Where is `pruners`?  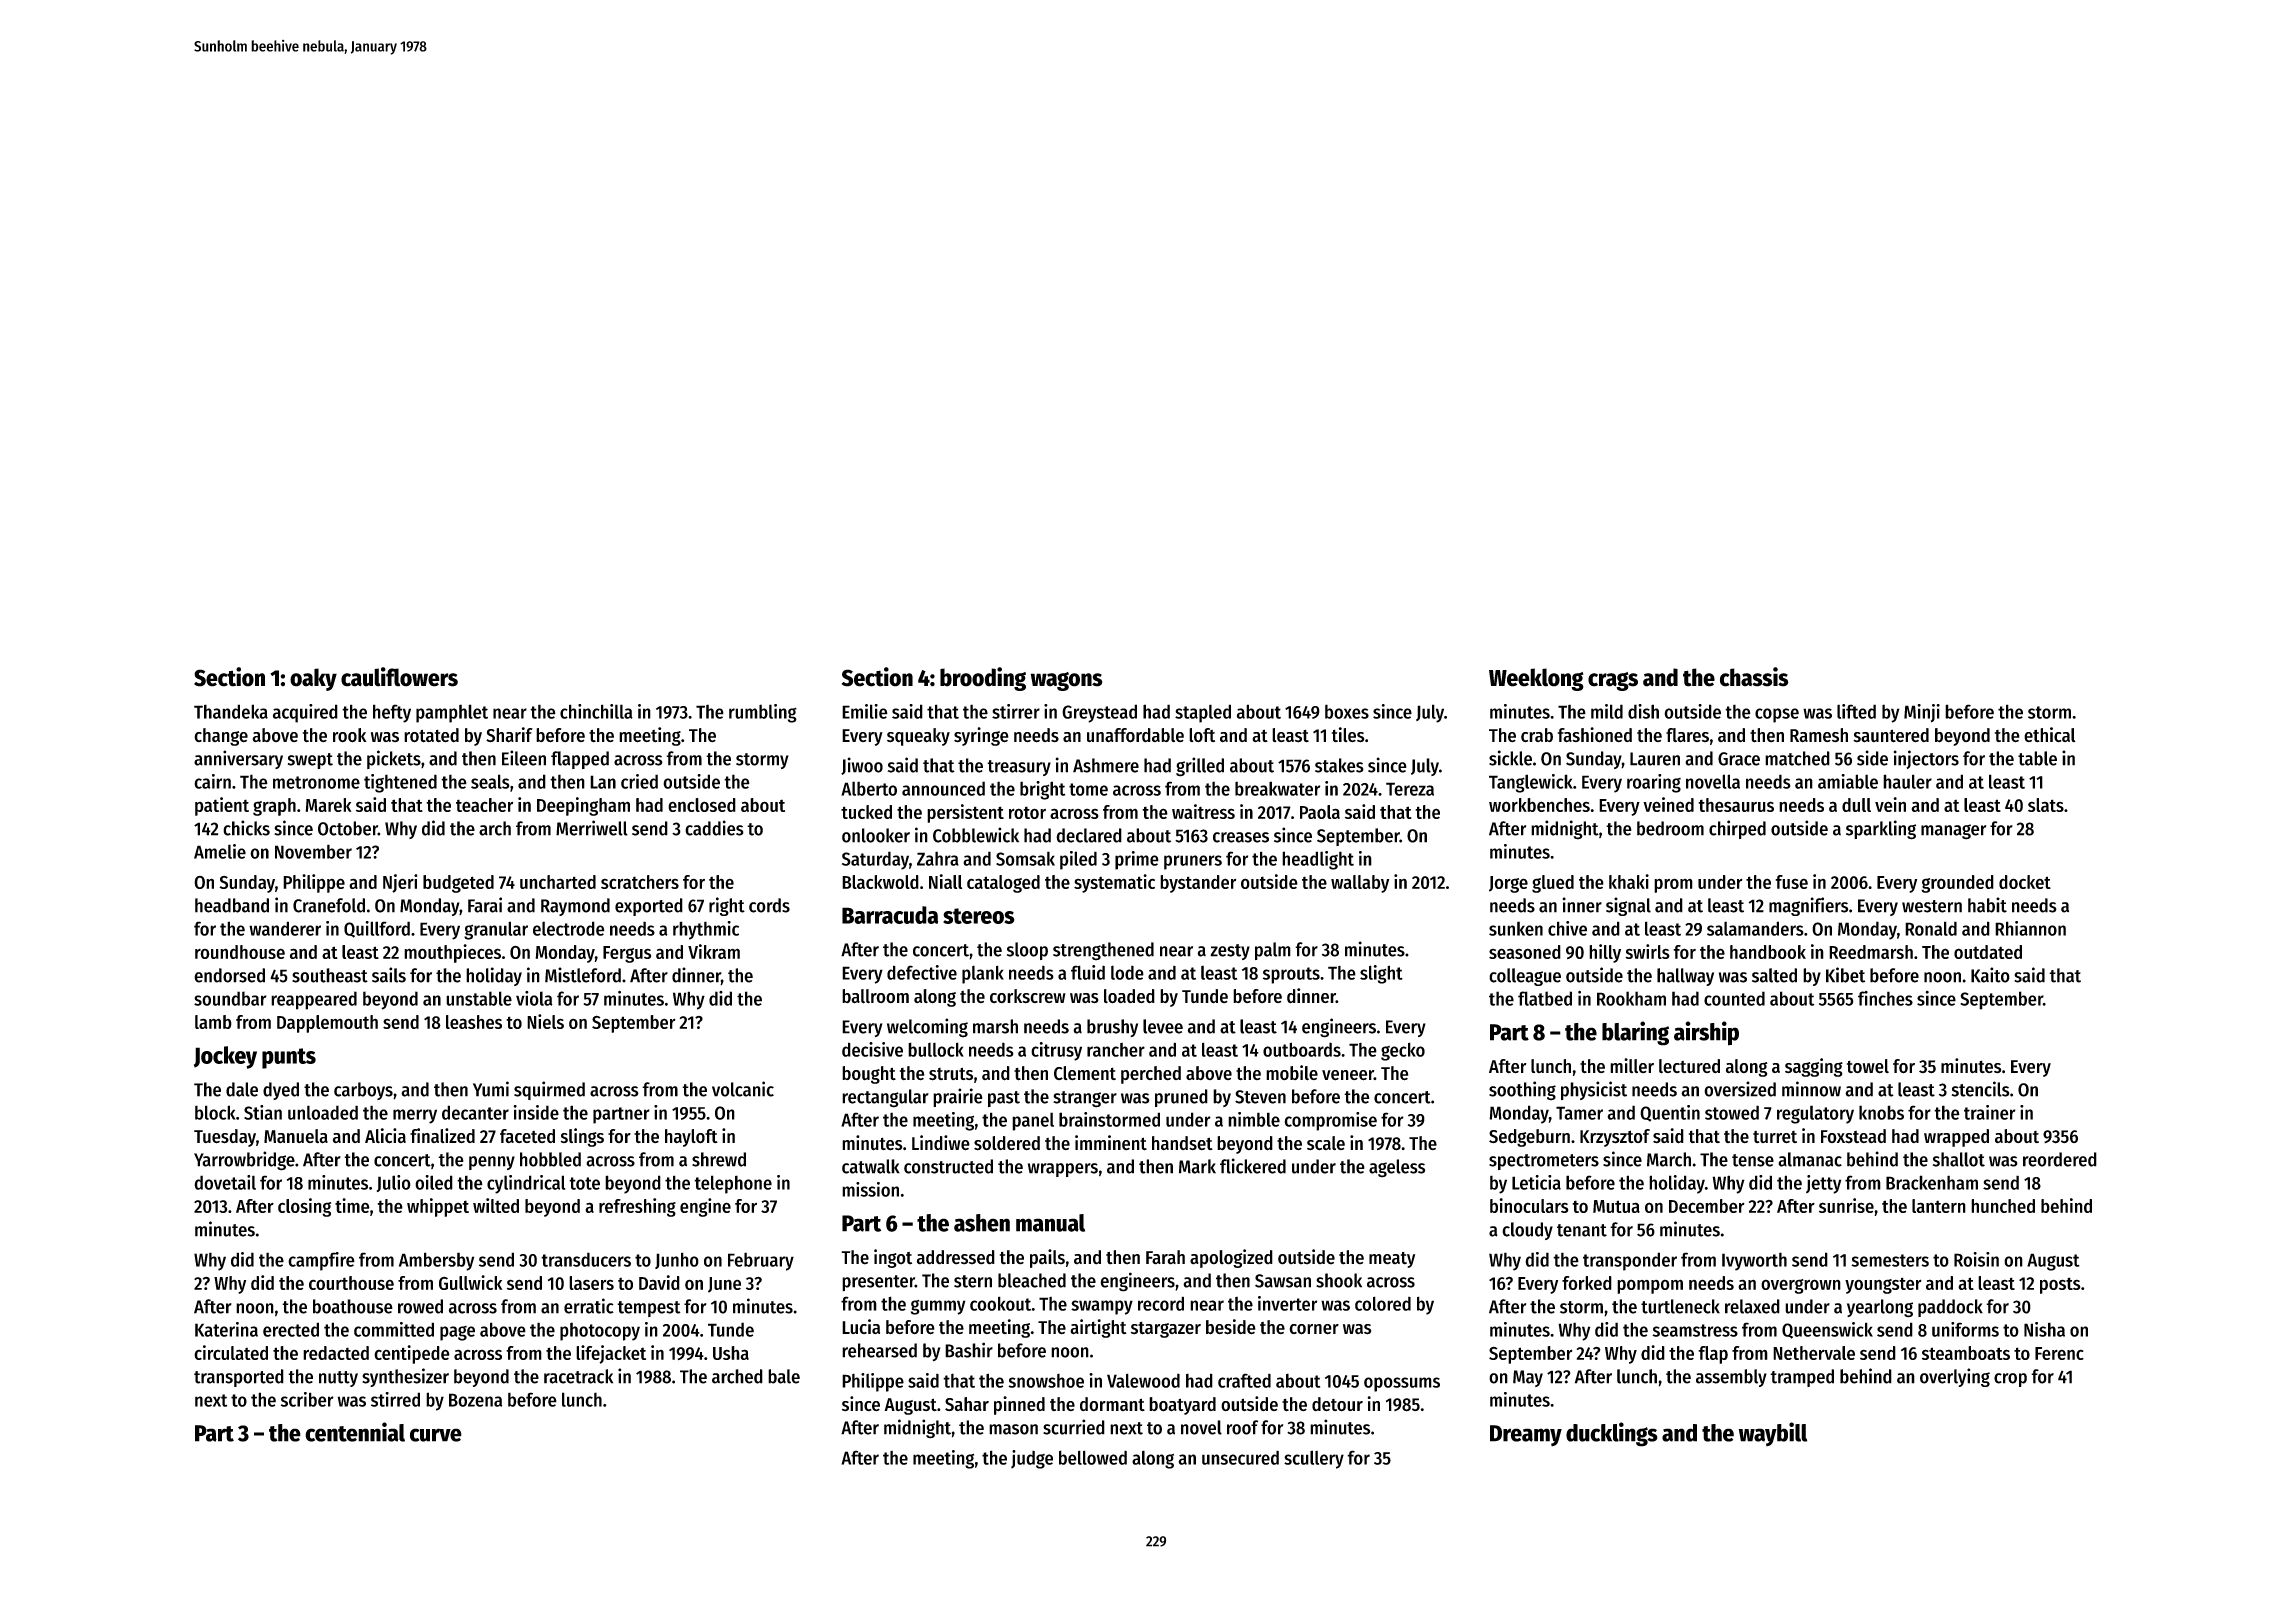 pruners is located at coordinates (1193, 862).
